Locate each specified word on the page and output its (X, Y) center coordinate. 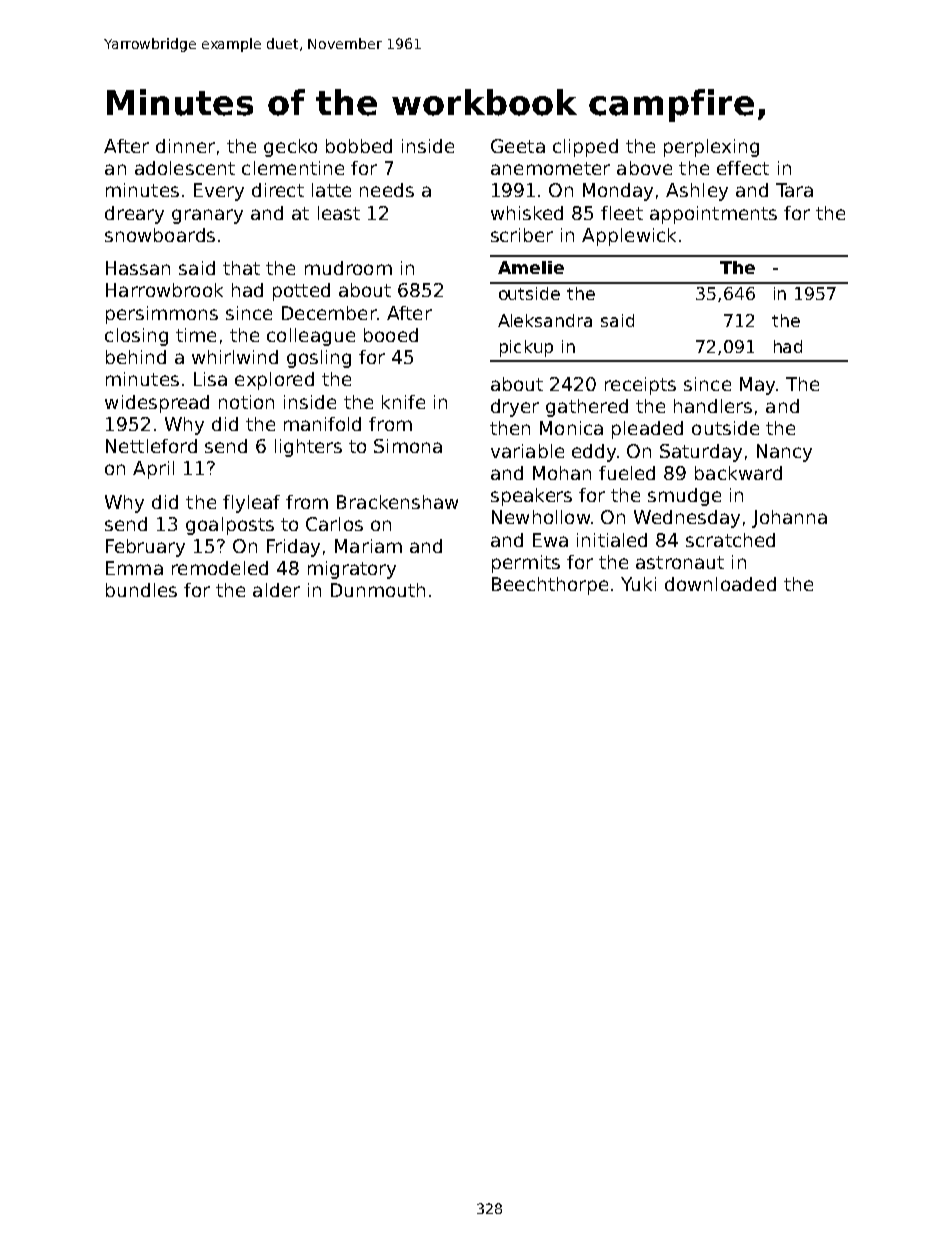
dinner (185, 146)
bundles (141, 590)
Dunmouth (378, 590)
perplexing (711, 148)
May (757, 386)
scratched (730, 540)
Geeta (518, 146)
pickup (526, 348)
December (329, 313)
